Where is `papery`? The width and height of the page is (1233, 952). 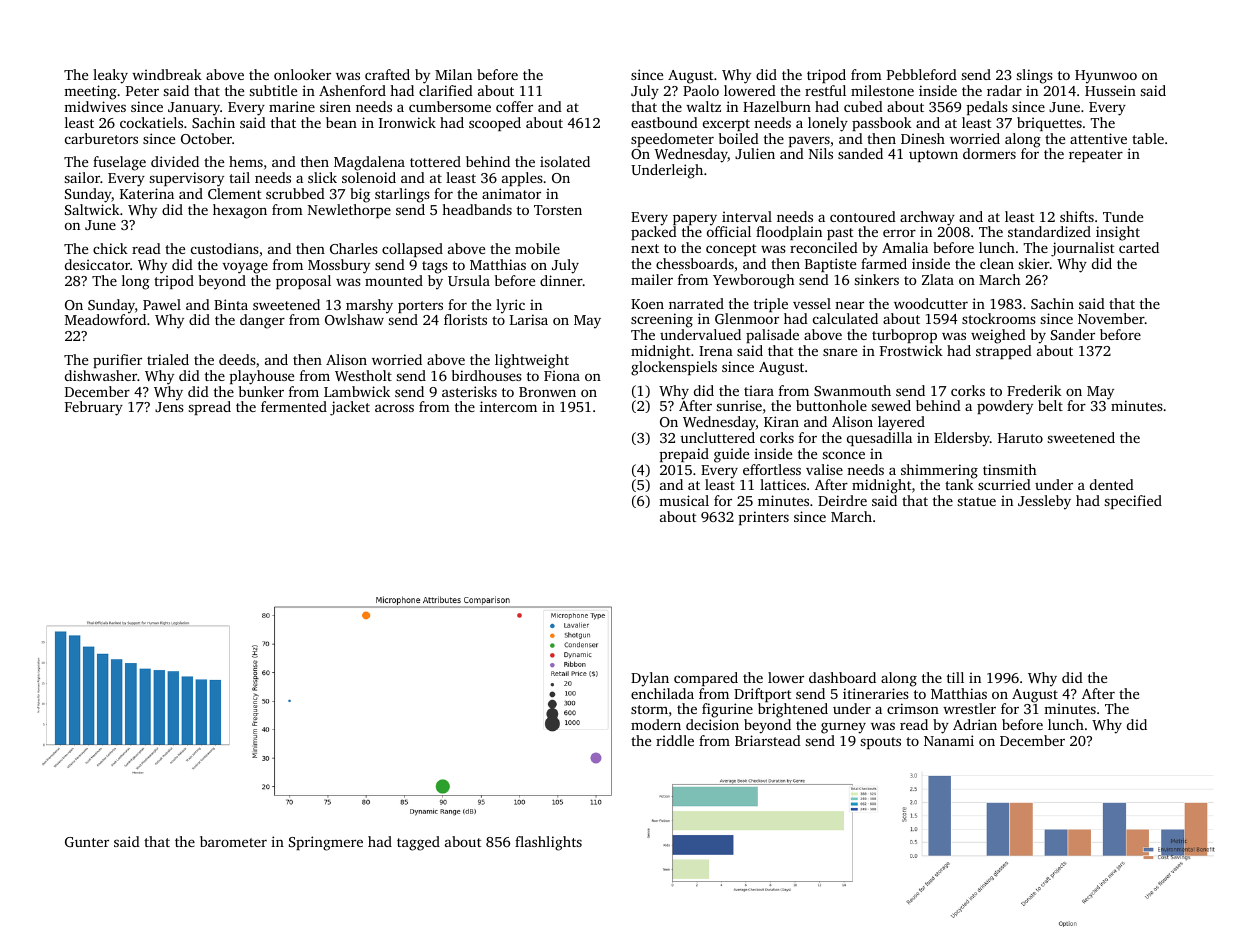
papery is located at coordinates (695, 219).
